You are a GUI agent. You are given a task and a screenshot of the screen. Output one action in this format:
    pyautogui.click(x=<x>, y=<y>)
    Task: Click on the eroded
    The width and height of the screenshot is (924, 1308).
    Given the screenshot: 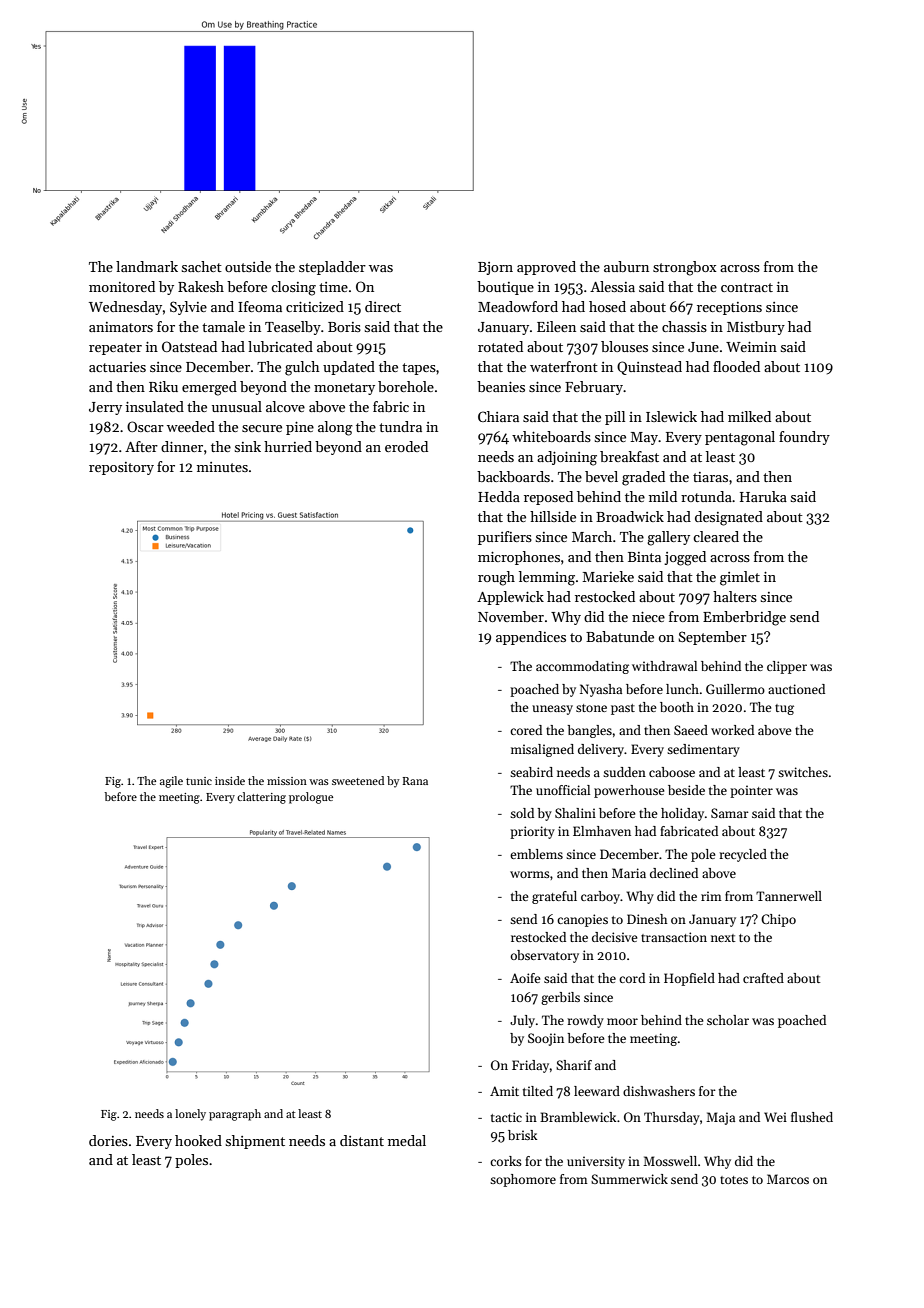 What is the action you would take?
    pyautogui.click(x=406, y=446)
